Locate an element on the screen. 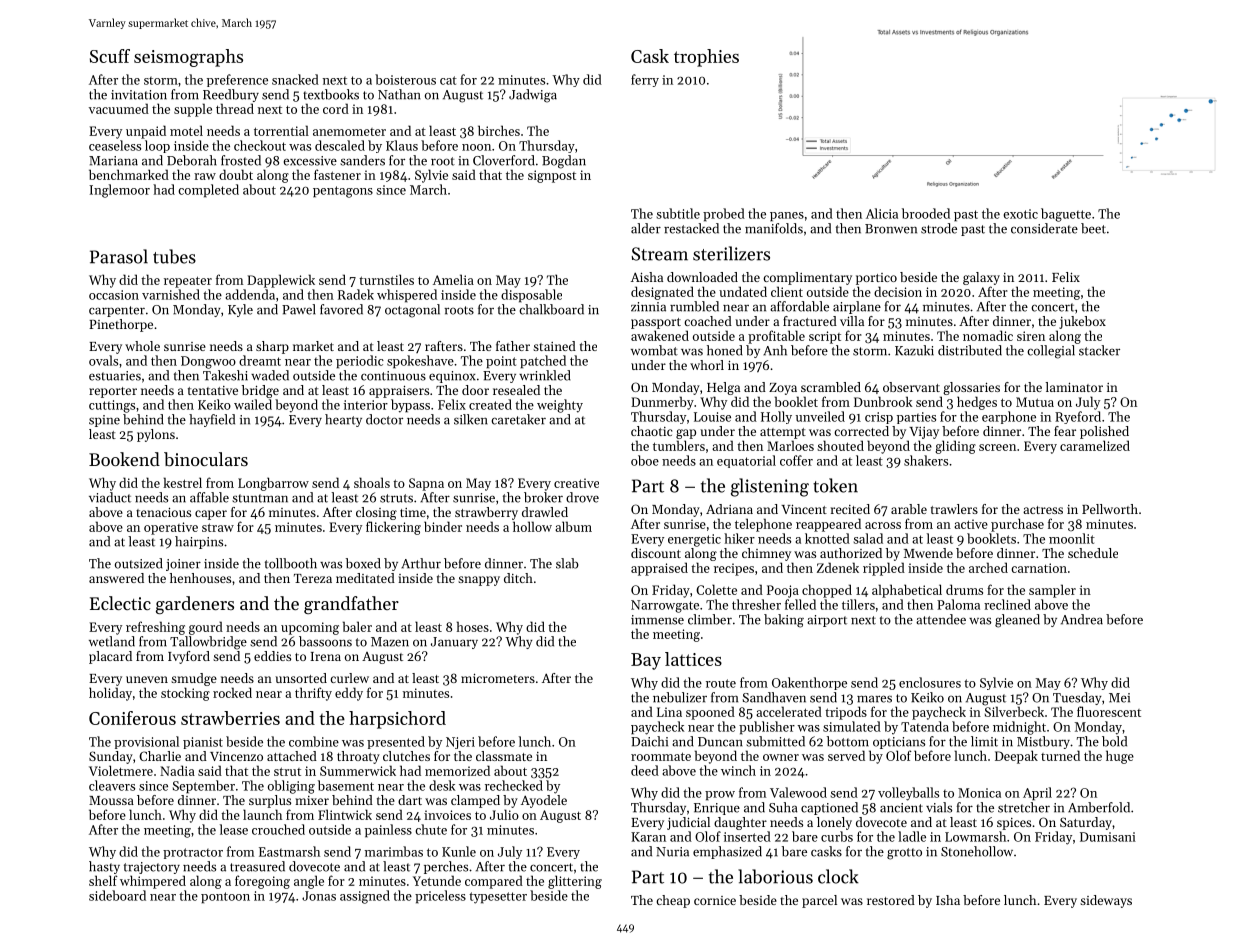 This screenshot has height=952, width=1233. grotto is located at coordinates (904, 854).
